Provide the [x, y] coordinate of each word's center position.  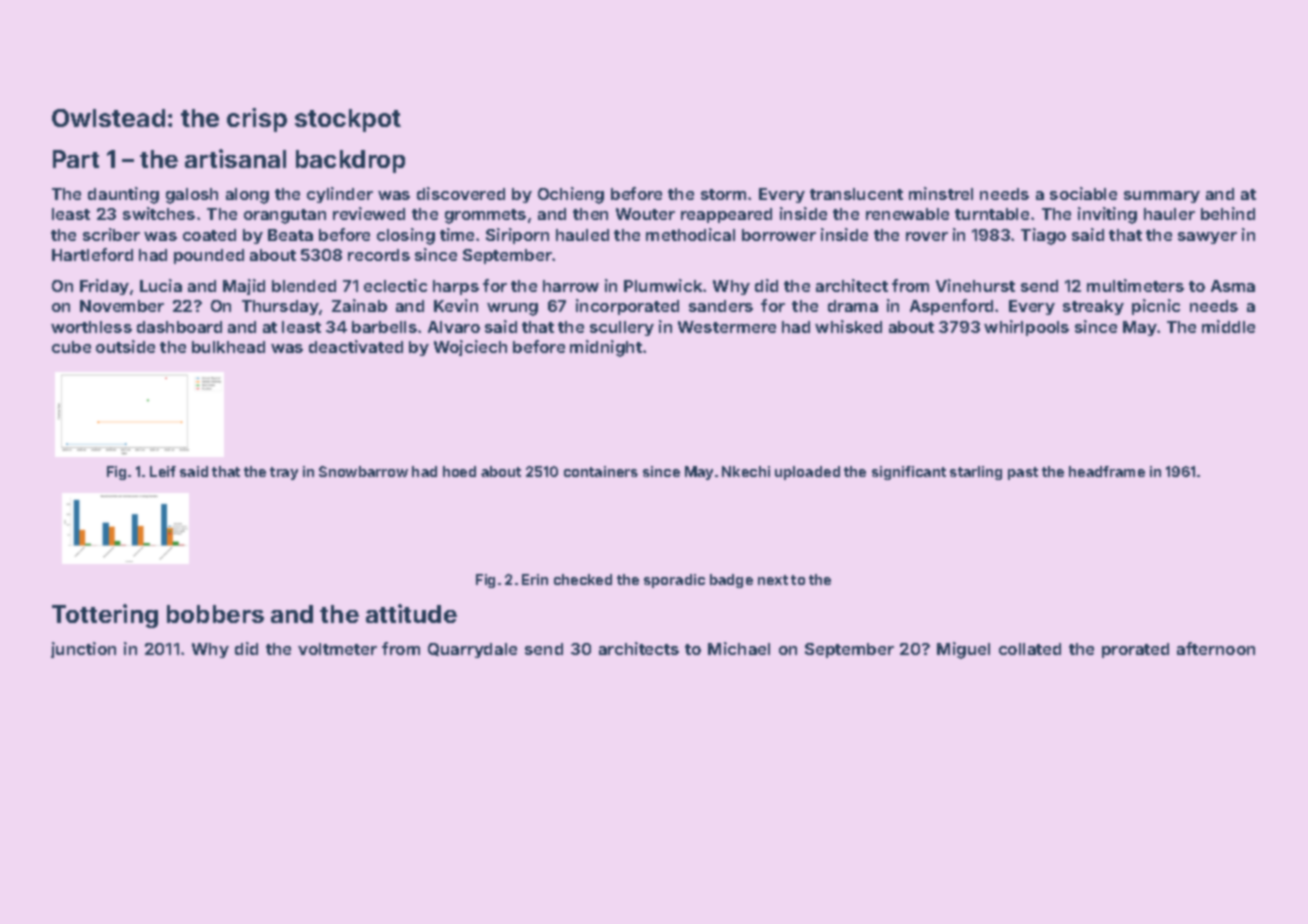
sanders [721, 306]
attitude [411, 613]
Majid [244, 287]
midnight [606, 348]
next [773, 580]
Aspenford [951, 307]
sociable [1083, 193]
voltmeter [337, 649]
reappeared [726, 215]
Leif [163, 471]
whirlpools [1026, 328]
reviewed [369, 213]
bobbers [215, 614]
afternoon [1216, 648]
